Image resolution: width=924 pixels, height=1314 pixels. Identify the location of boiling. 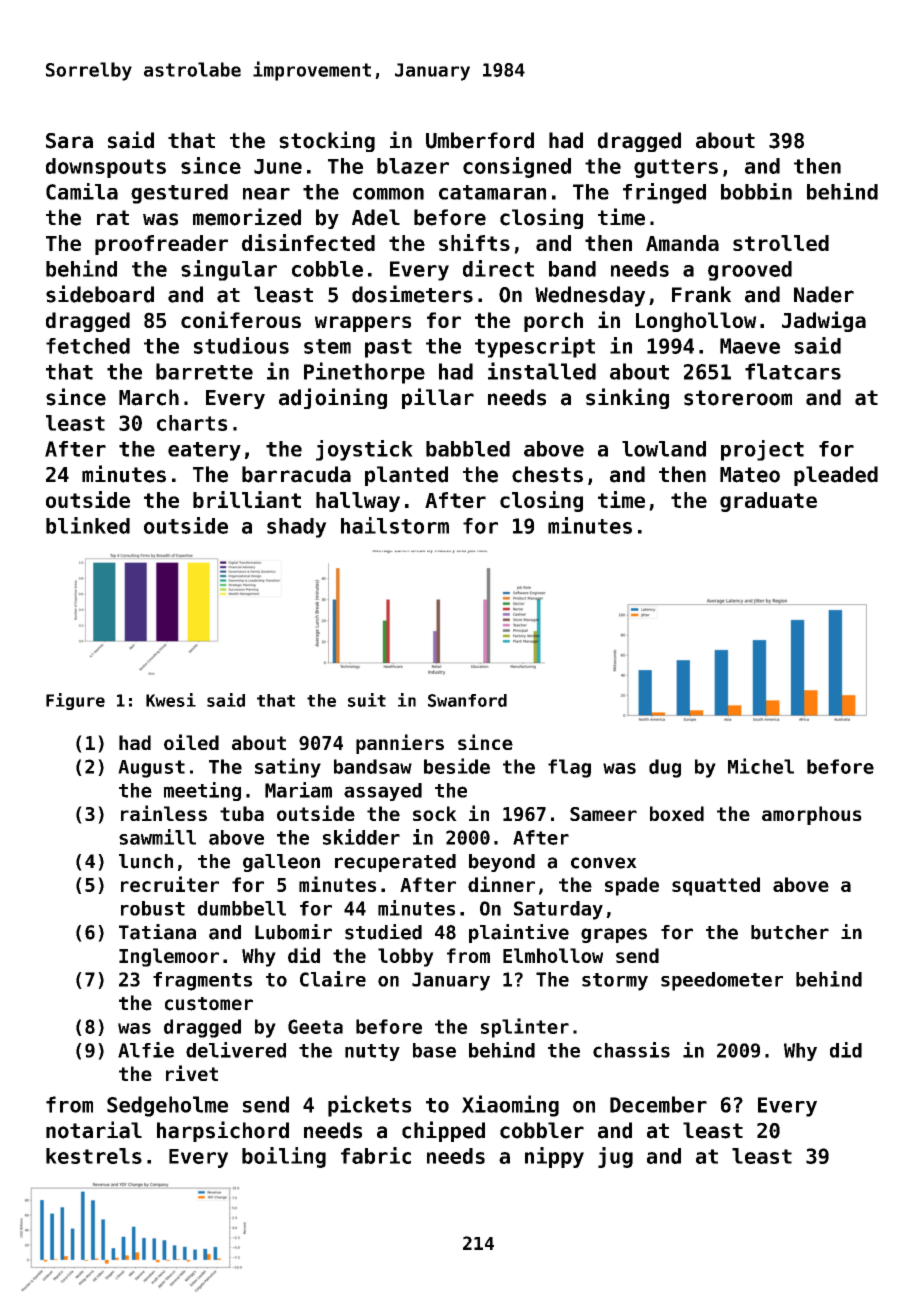
(284, 1157).
